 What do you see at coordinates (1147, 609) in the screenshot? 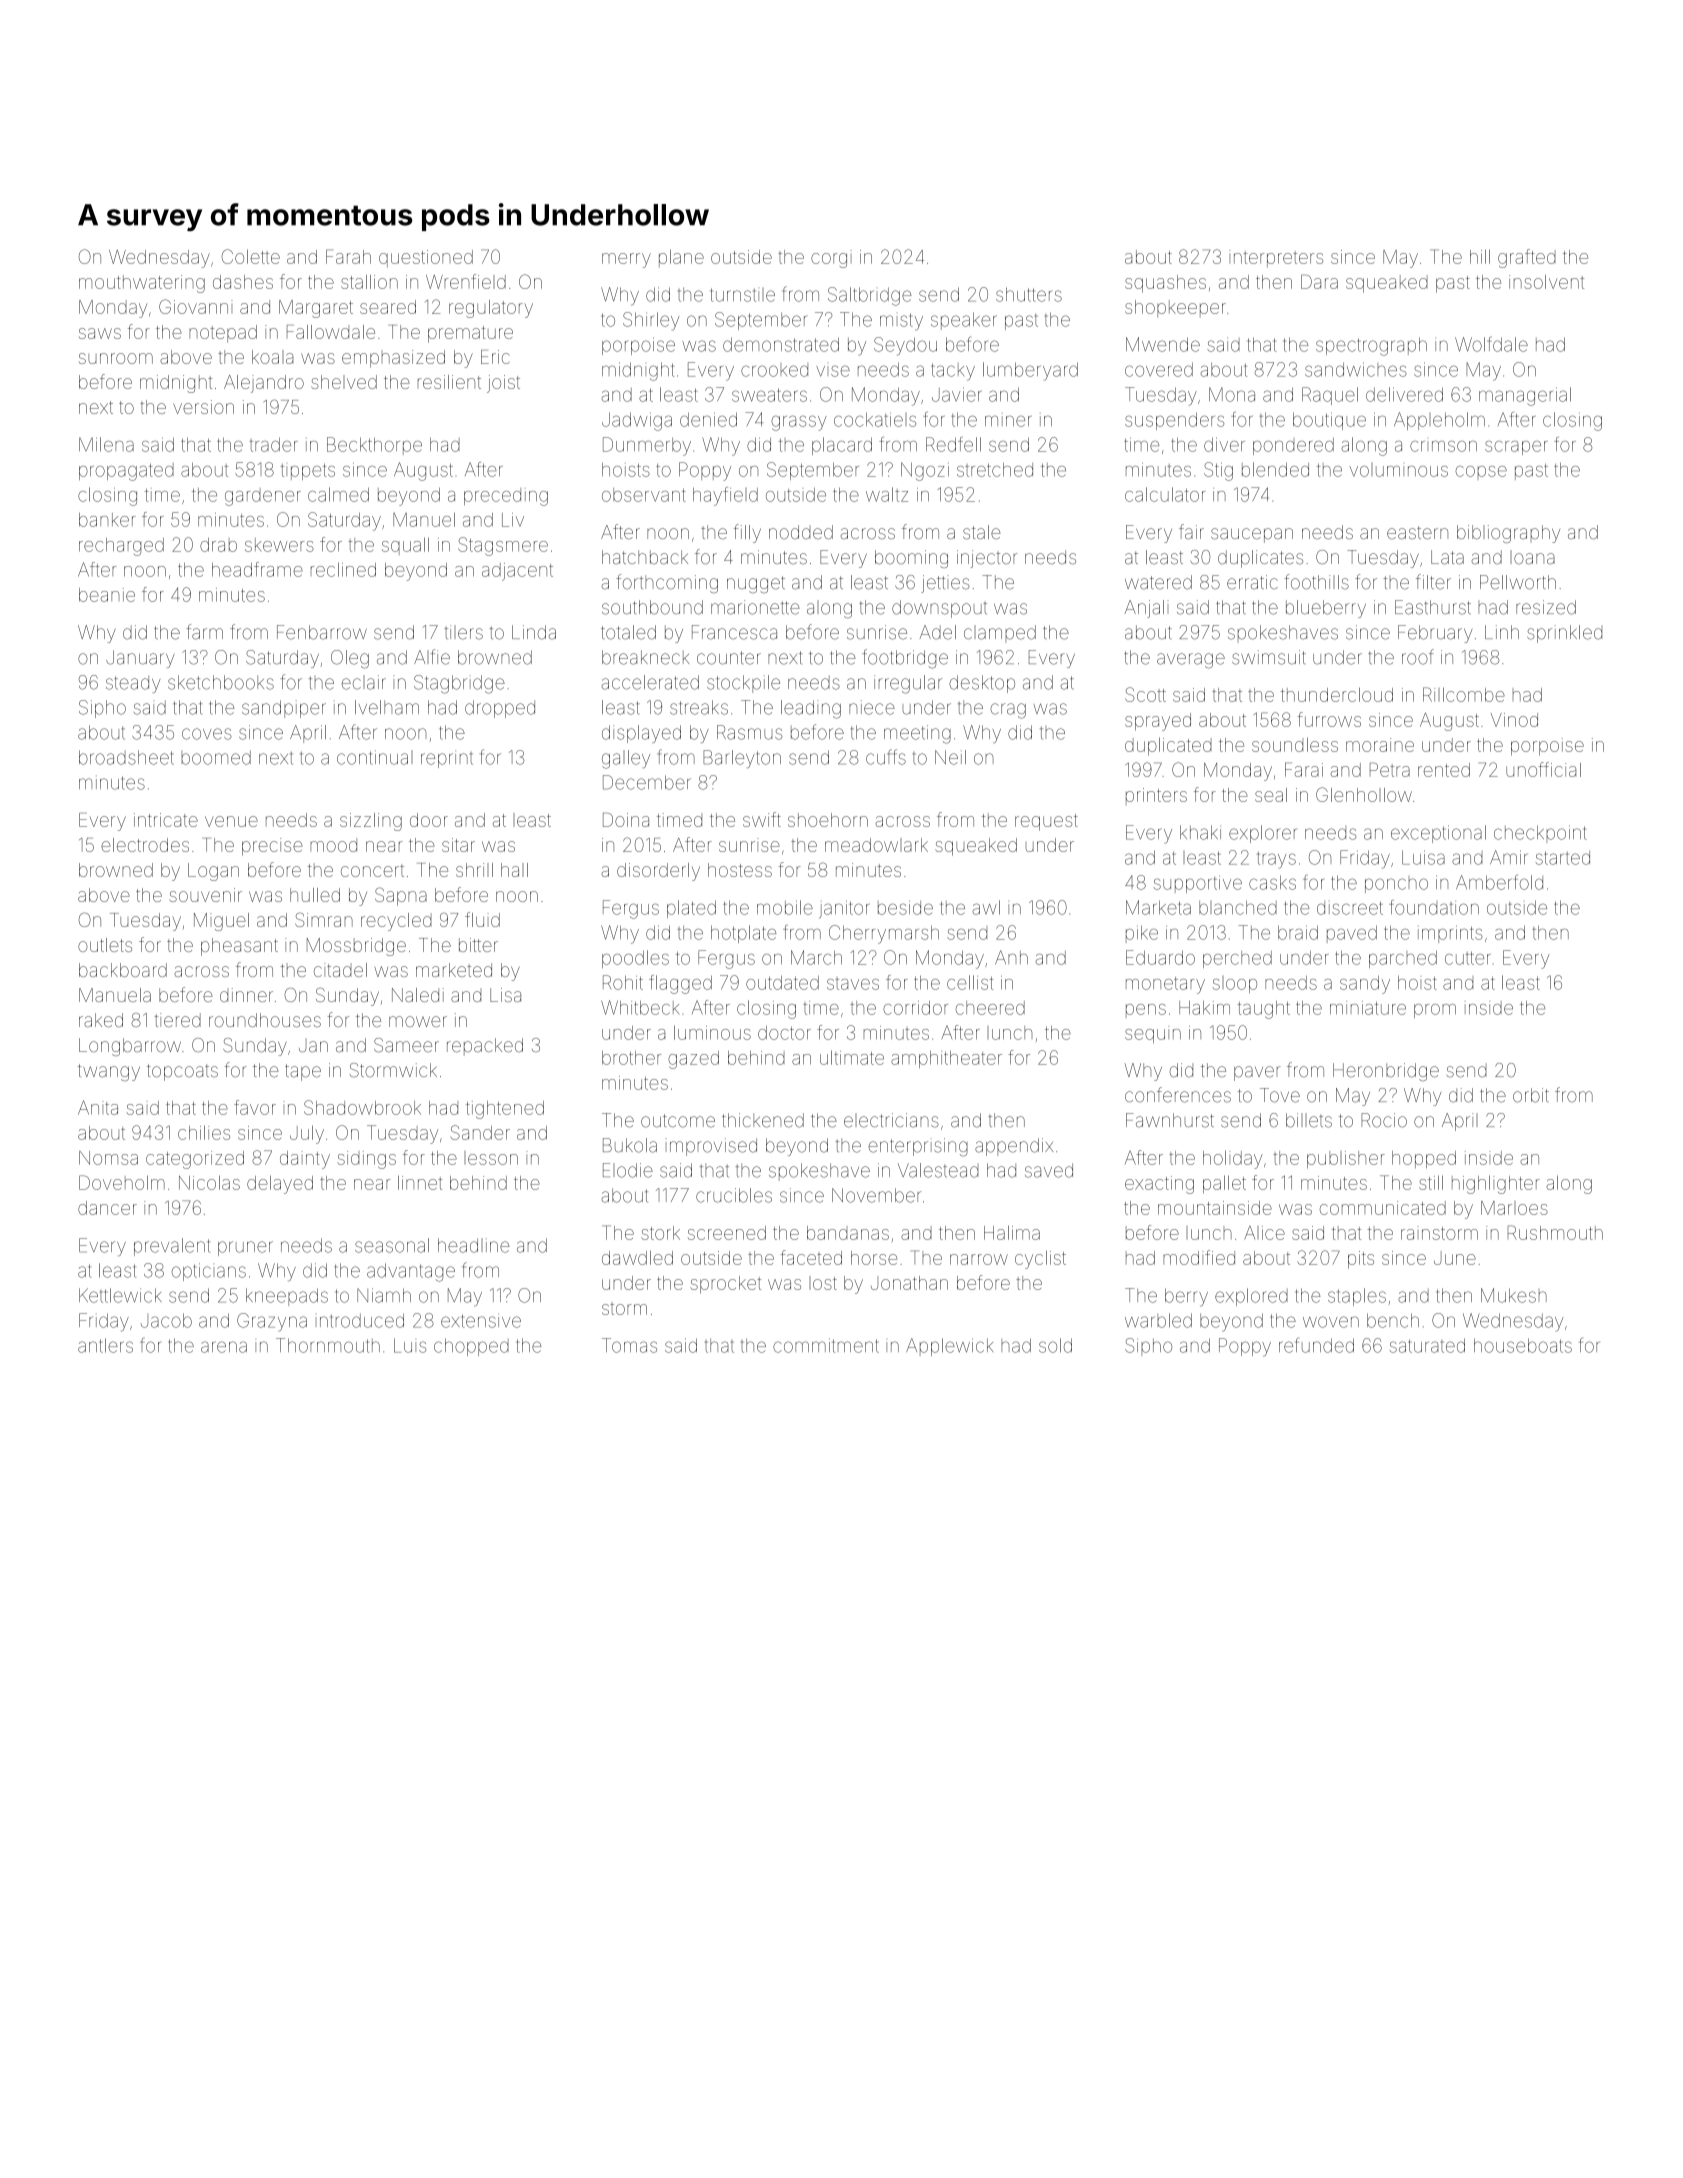
I see `Anjali` at bounding box center [1147, 609].
